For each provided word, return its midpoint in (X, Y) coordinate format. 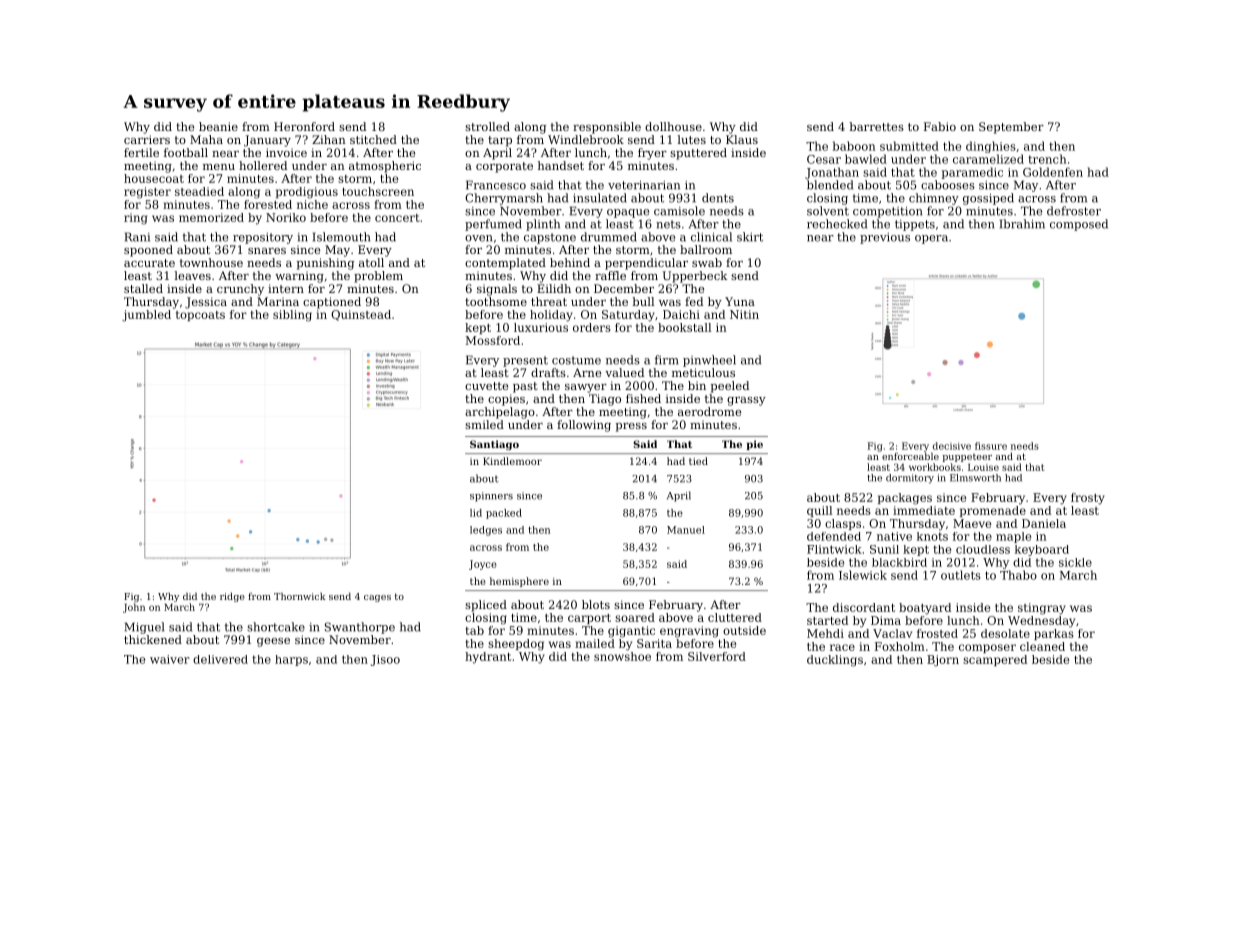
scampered (995, 660)
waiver (170, 659)
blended (830, 185)
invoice (286, 152)
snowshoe (622, 656)
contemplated (505, 264)
